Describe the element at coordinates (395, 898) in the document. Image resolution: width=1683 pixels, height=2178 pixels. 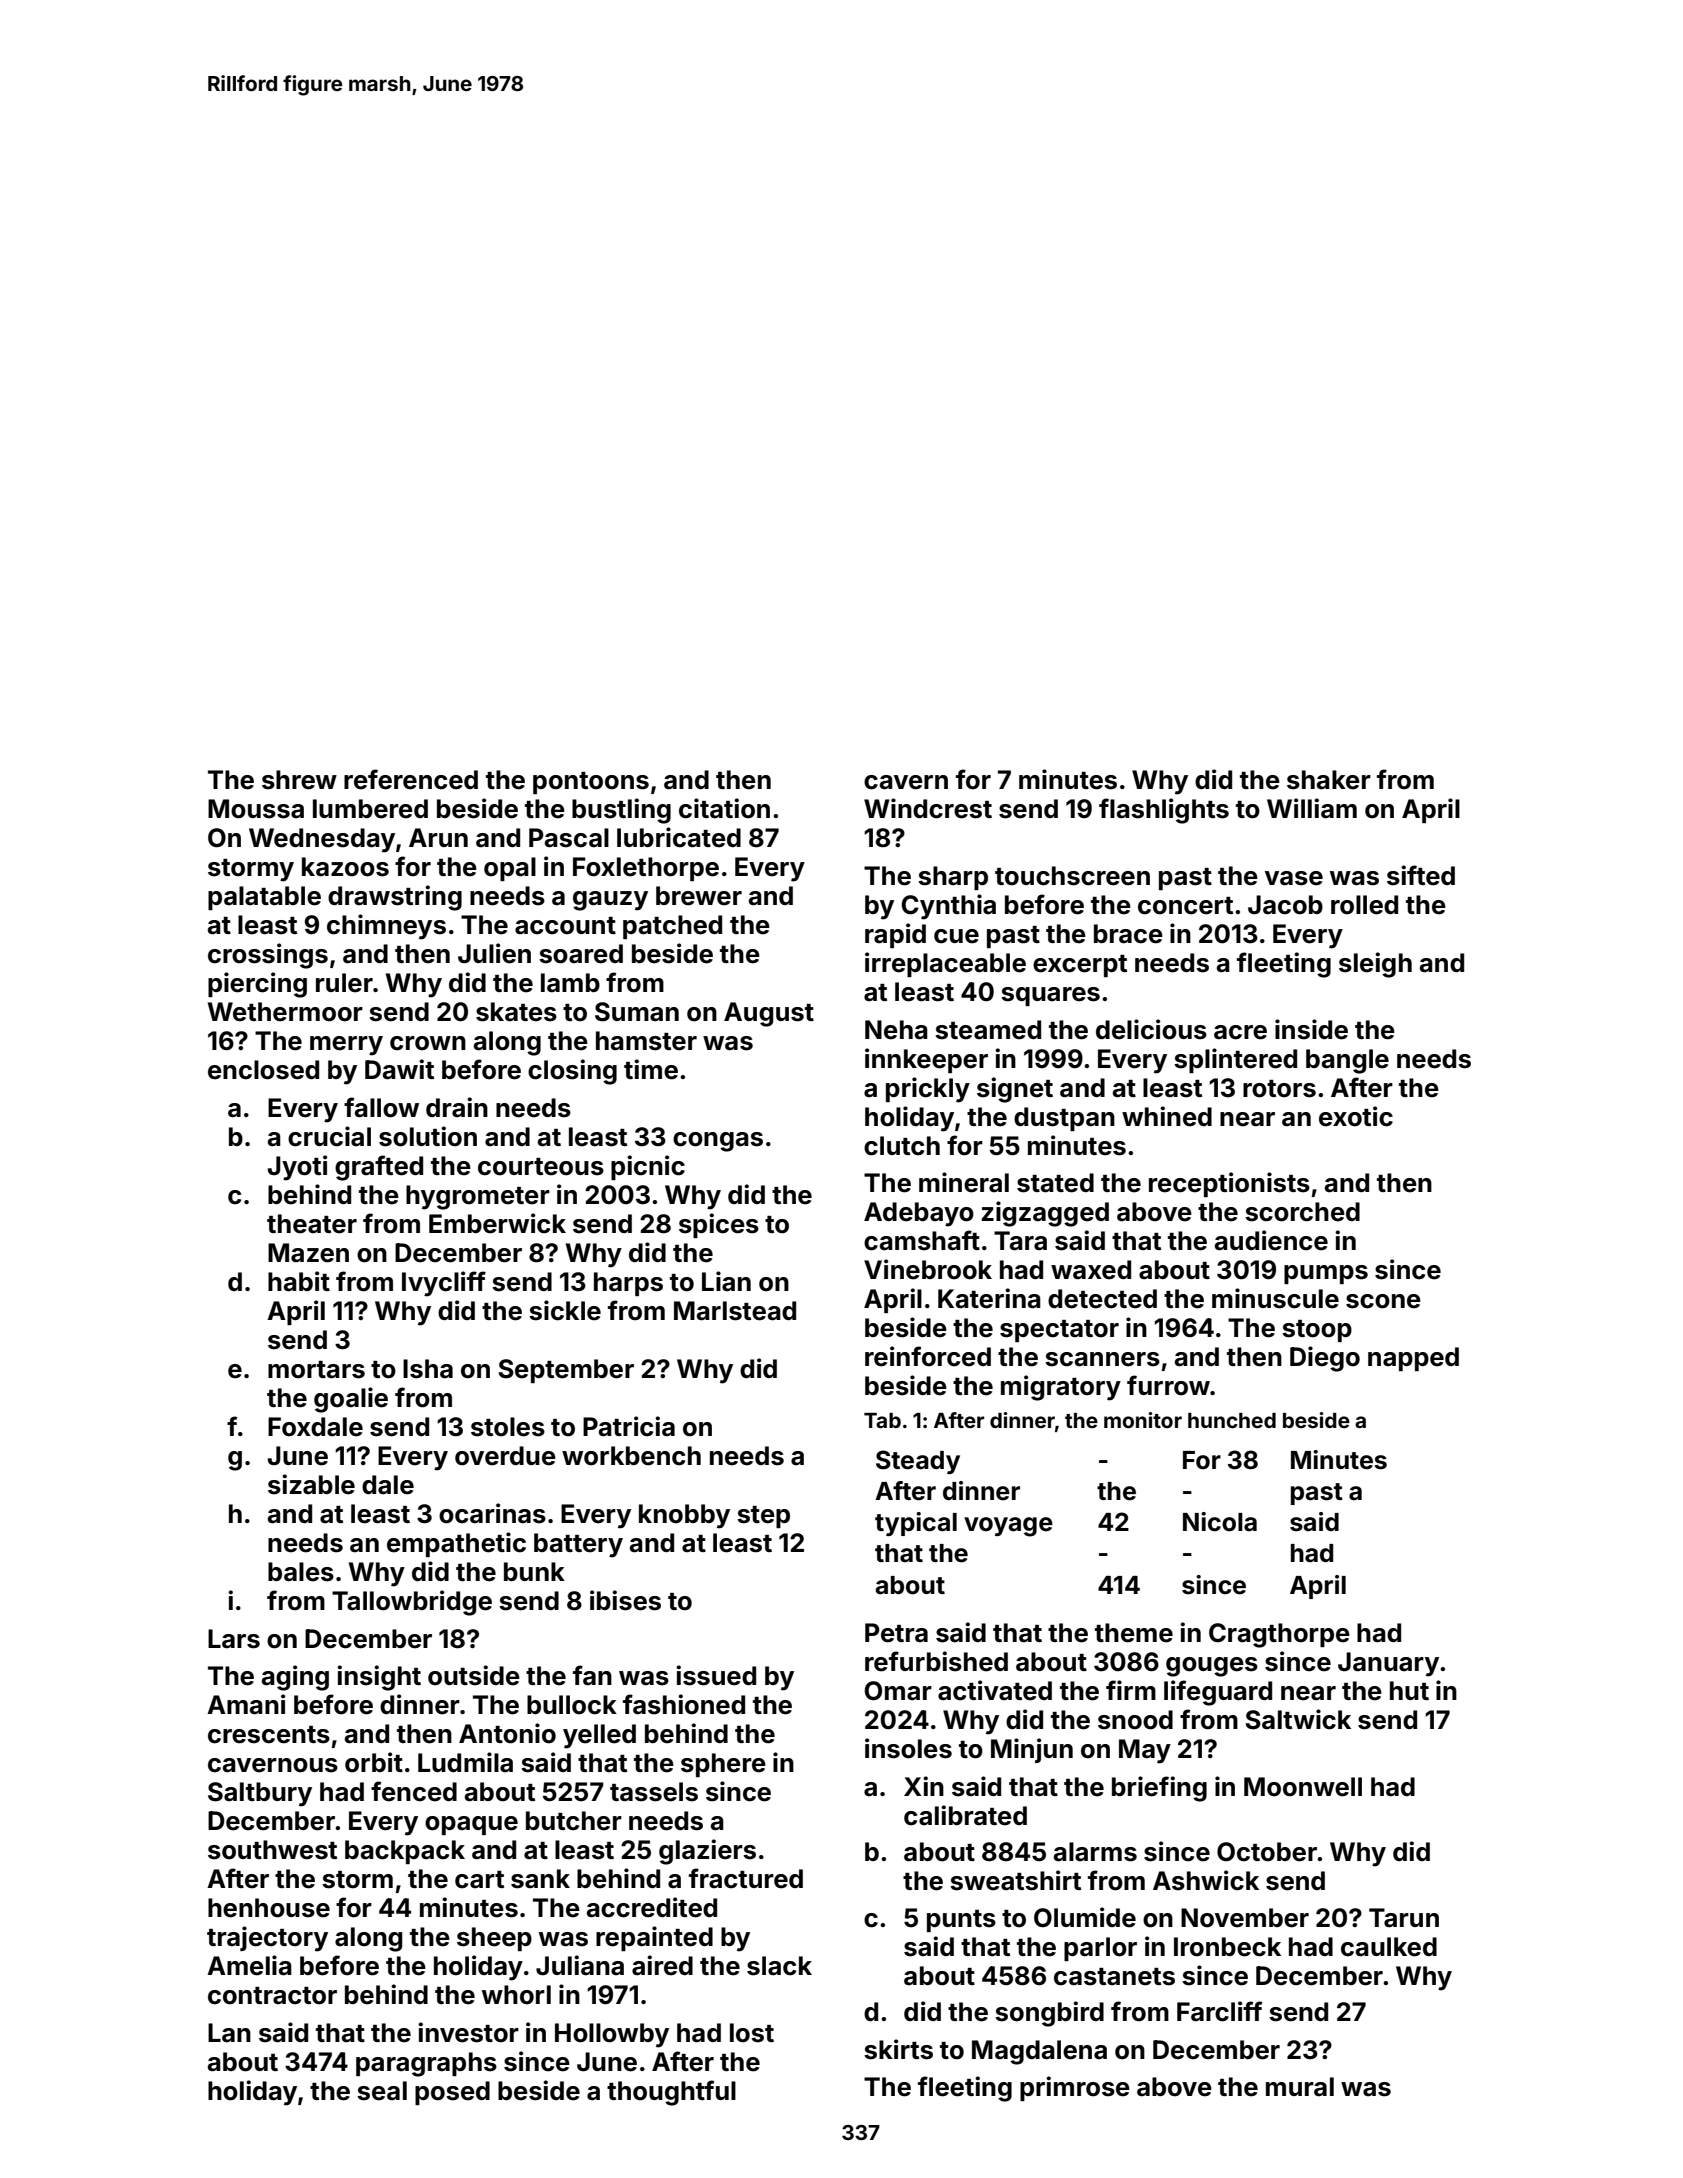
I see `drawstring` at that location.
